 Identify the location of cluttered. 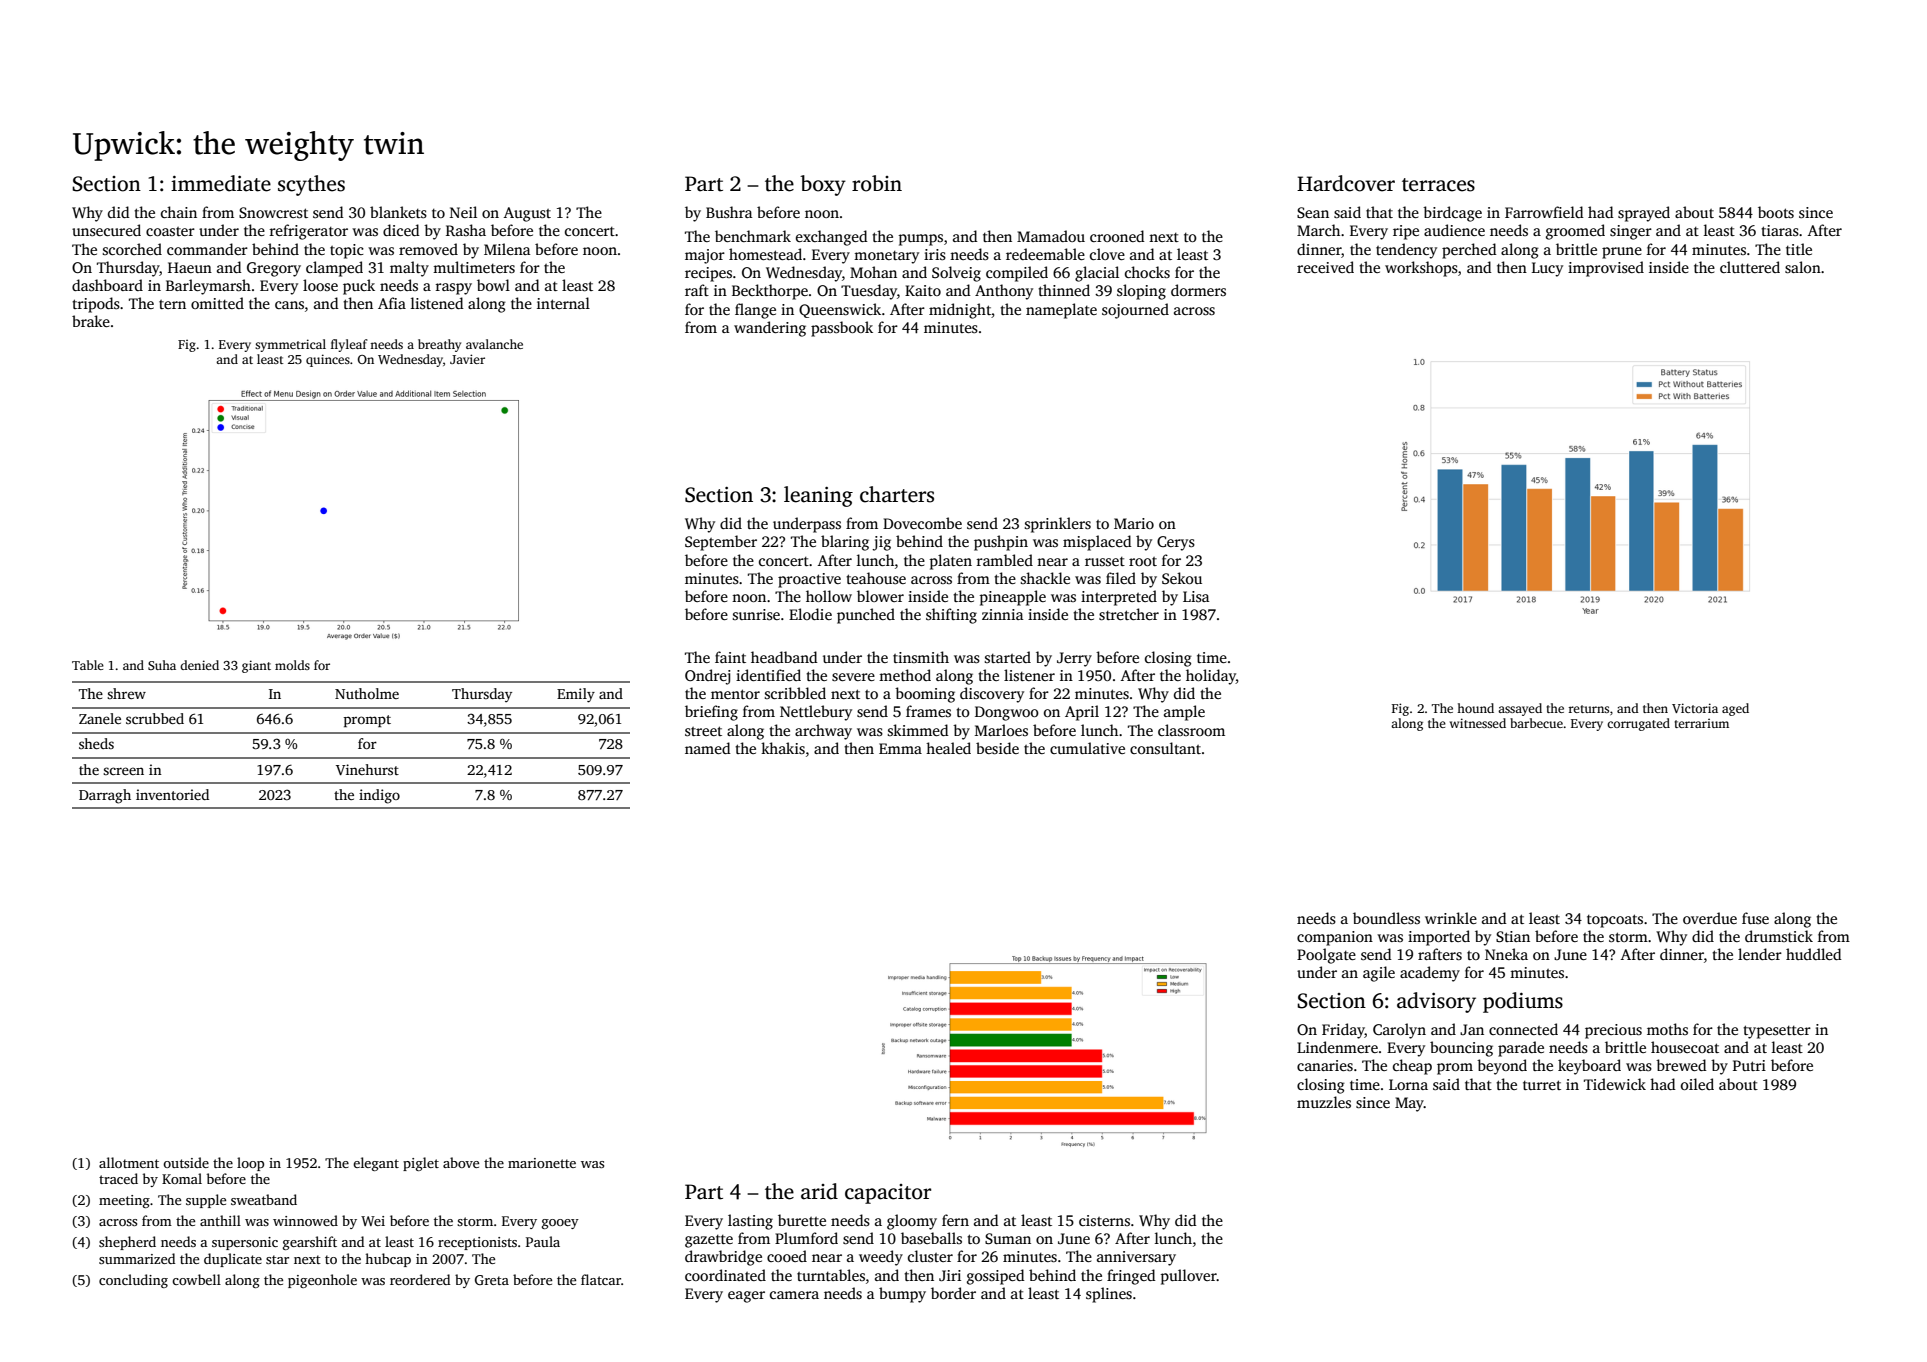
(1750, 267).
